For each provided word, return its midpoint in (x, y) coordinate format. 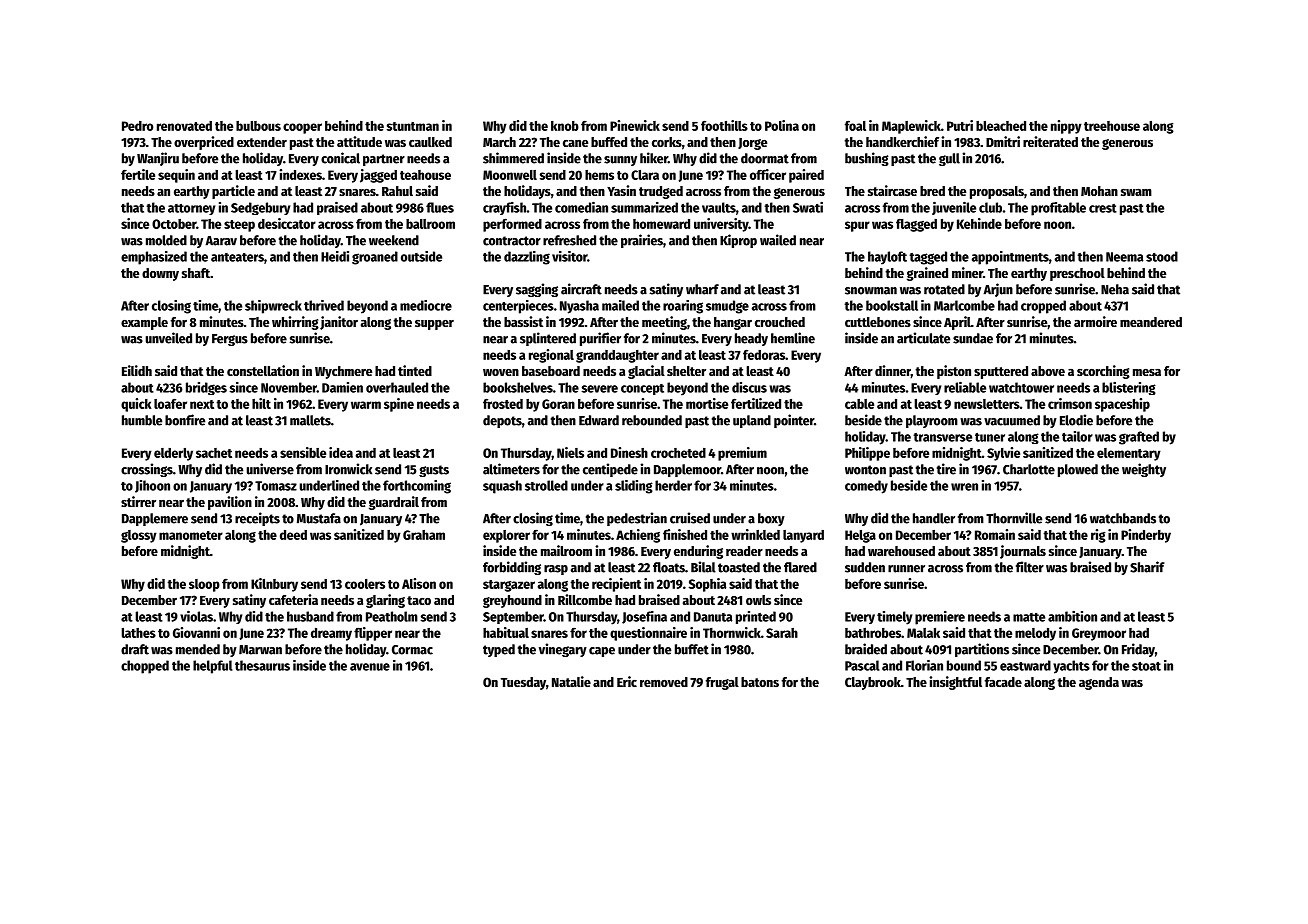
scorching (1103, 372)
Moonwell (510, 175)
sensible (303, 452)
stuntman (413, 126)
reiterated (1050, 141)
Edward (599, 420)
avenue (370, 667)
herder (673, 485)
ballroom (430, 224)
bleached (1001, 126)
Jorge (752, 144)
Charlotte (1029, 469)
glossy (139, 536)
